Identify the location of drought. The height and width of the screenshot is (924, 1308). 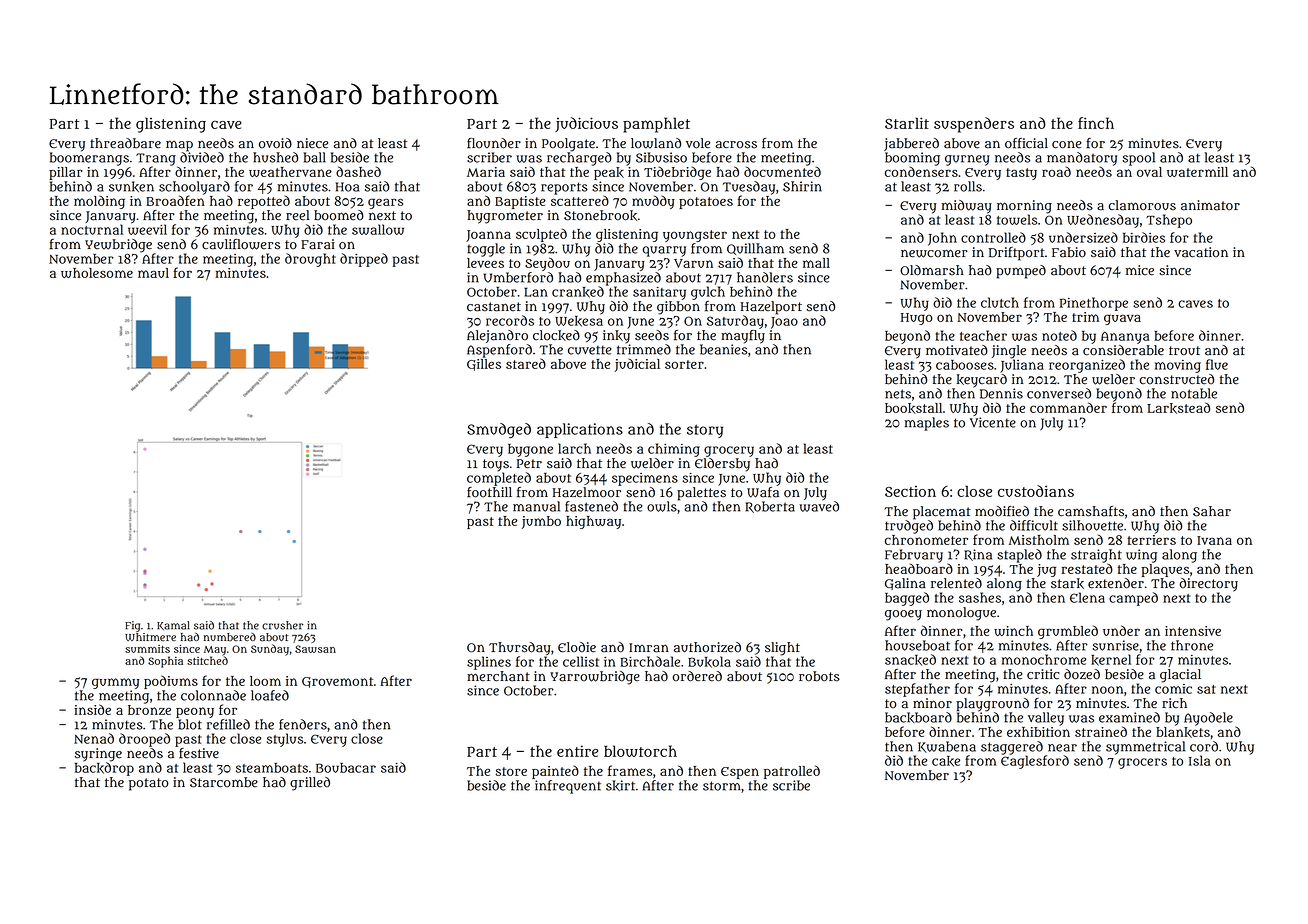
(310, 260).
